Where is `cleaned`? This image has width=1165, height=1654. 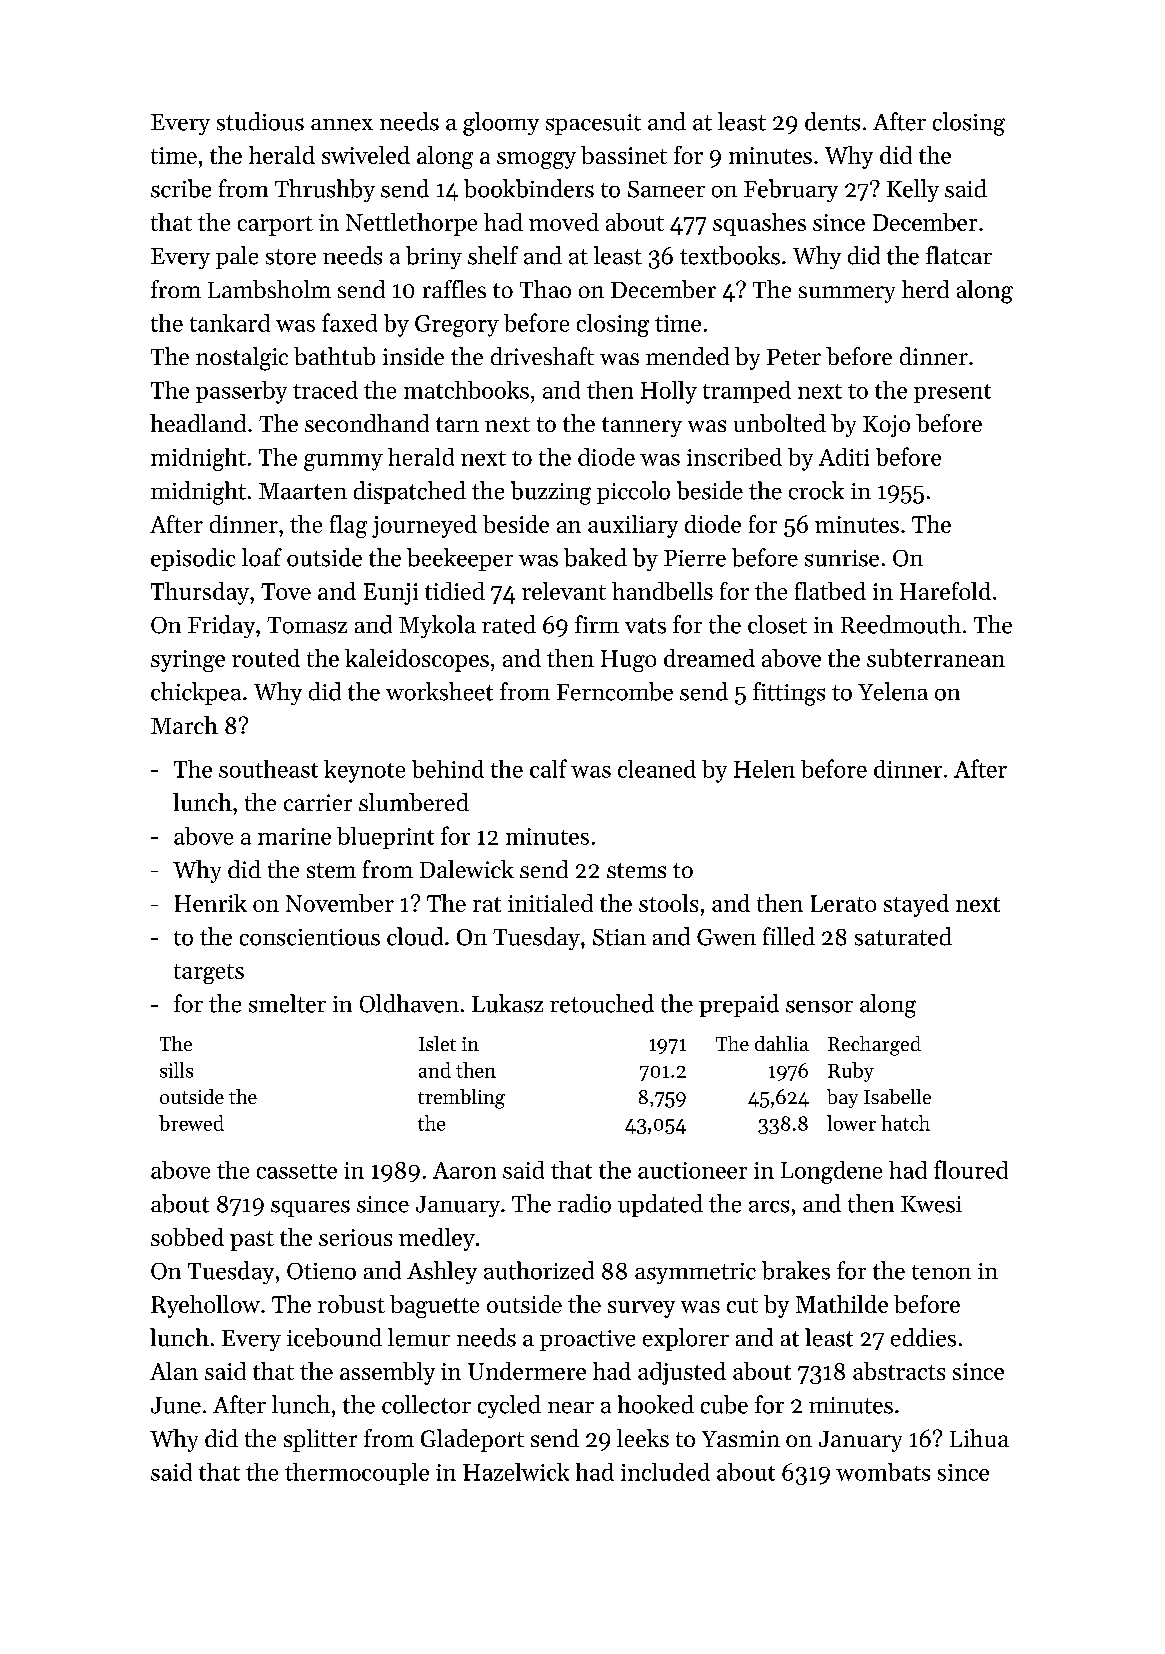
cleaned is located at coordinates (657, 769).
